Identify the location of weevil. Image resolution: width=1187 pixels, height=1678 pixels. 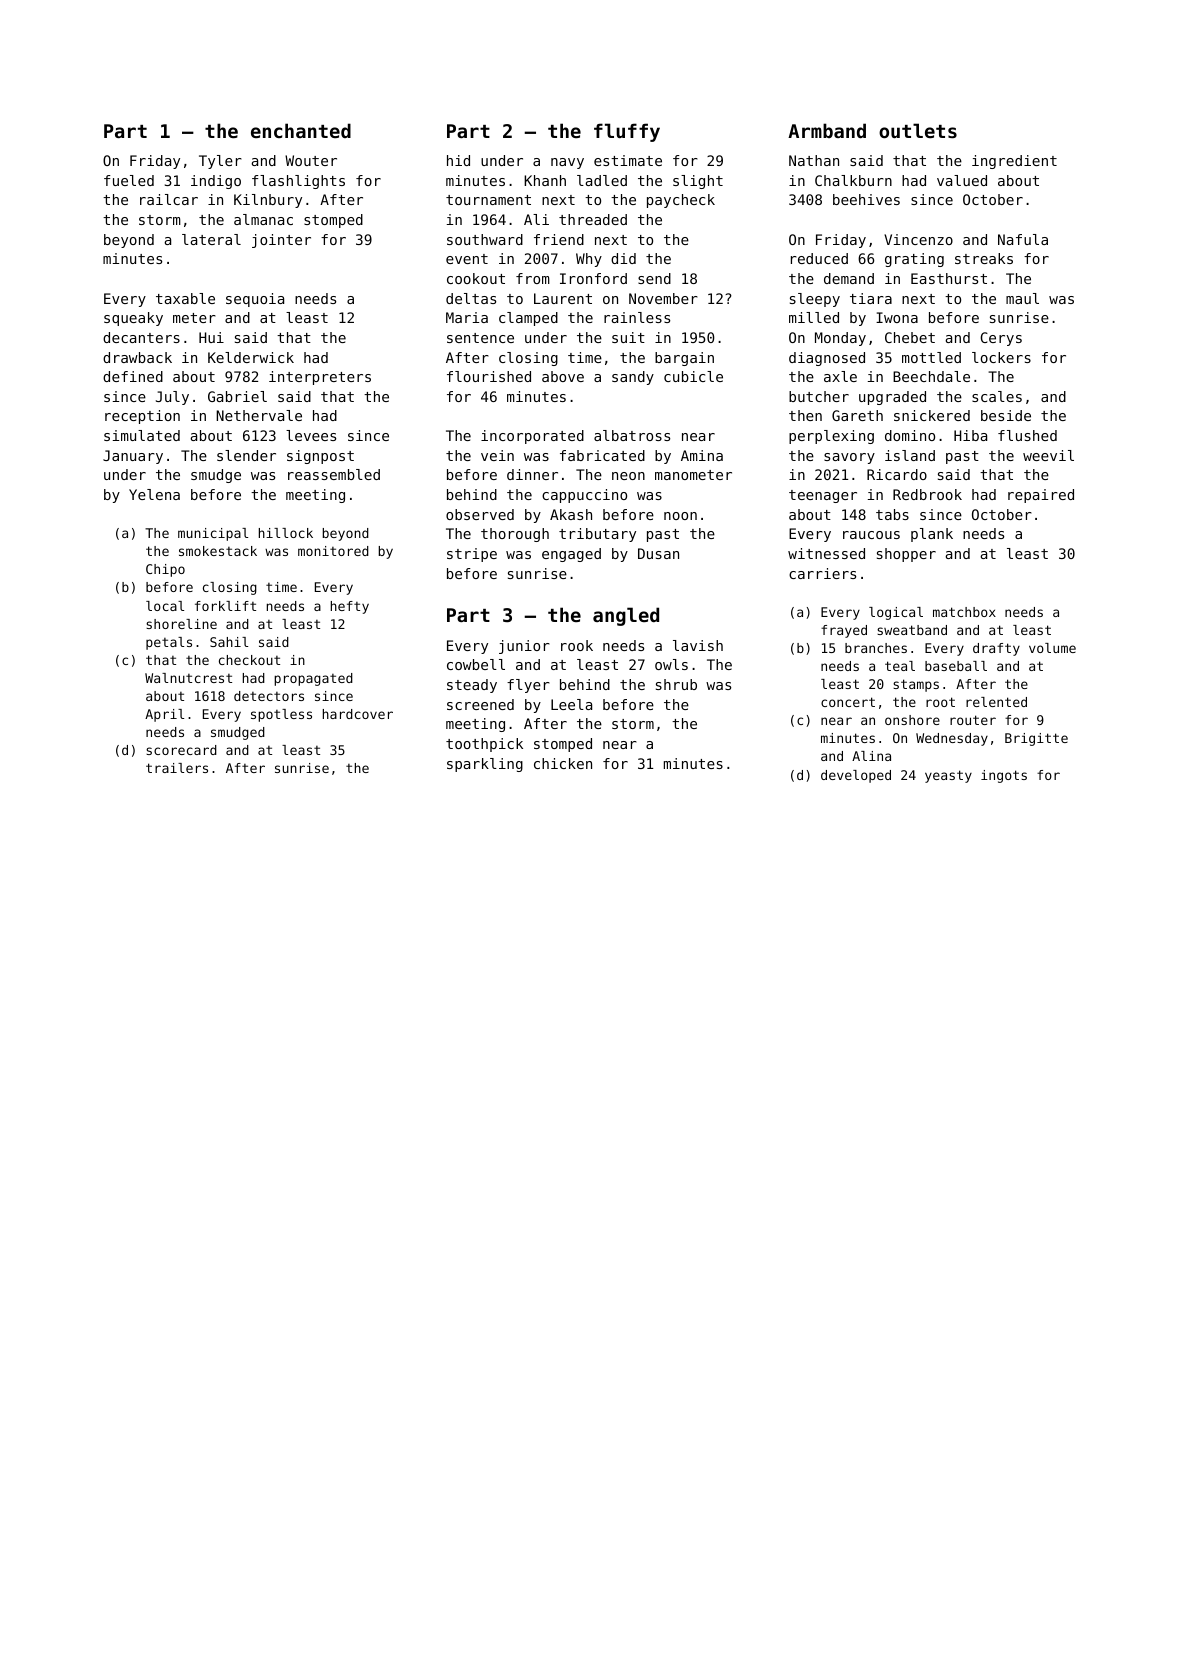
(1048, 455).
